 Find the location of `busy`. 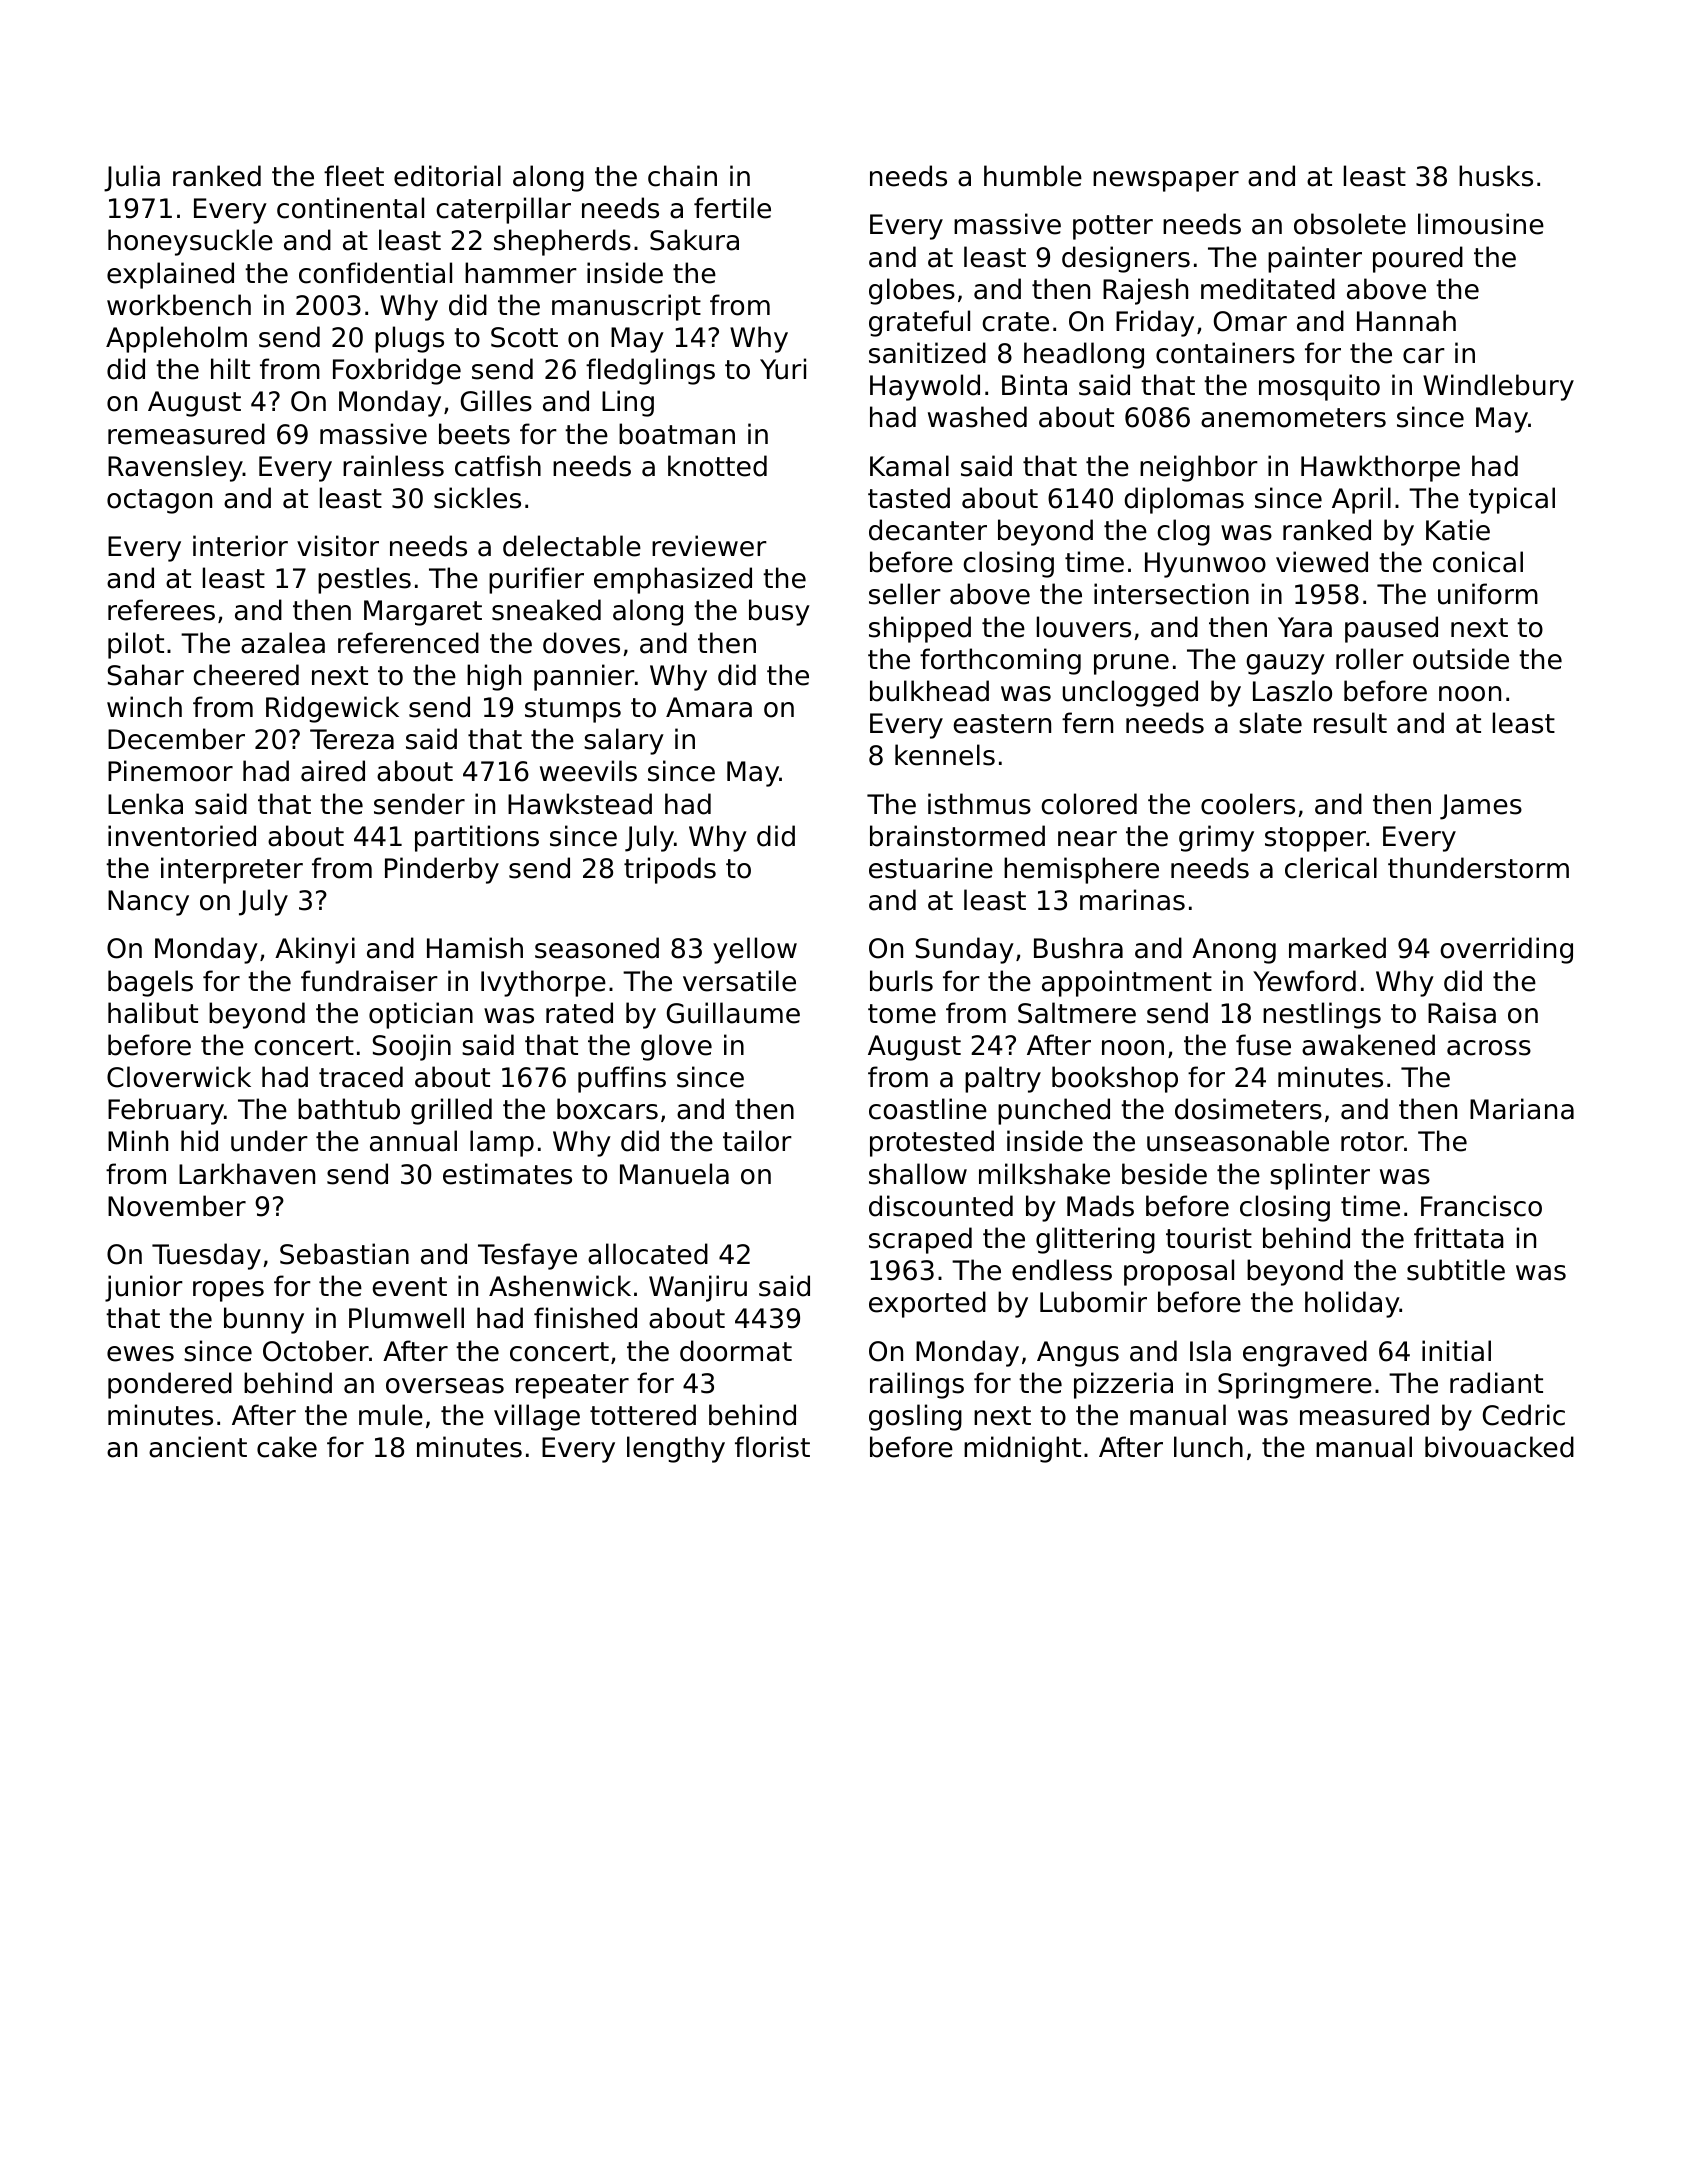

busy is located at coordinates (779, 612).
